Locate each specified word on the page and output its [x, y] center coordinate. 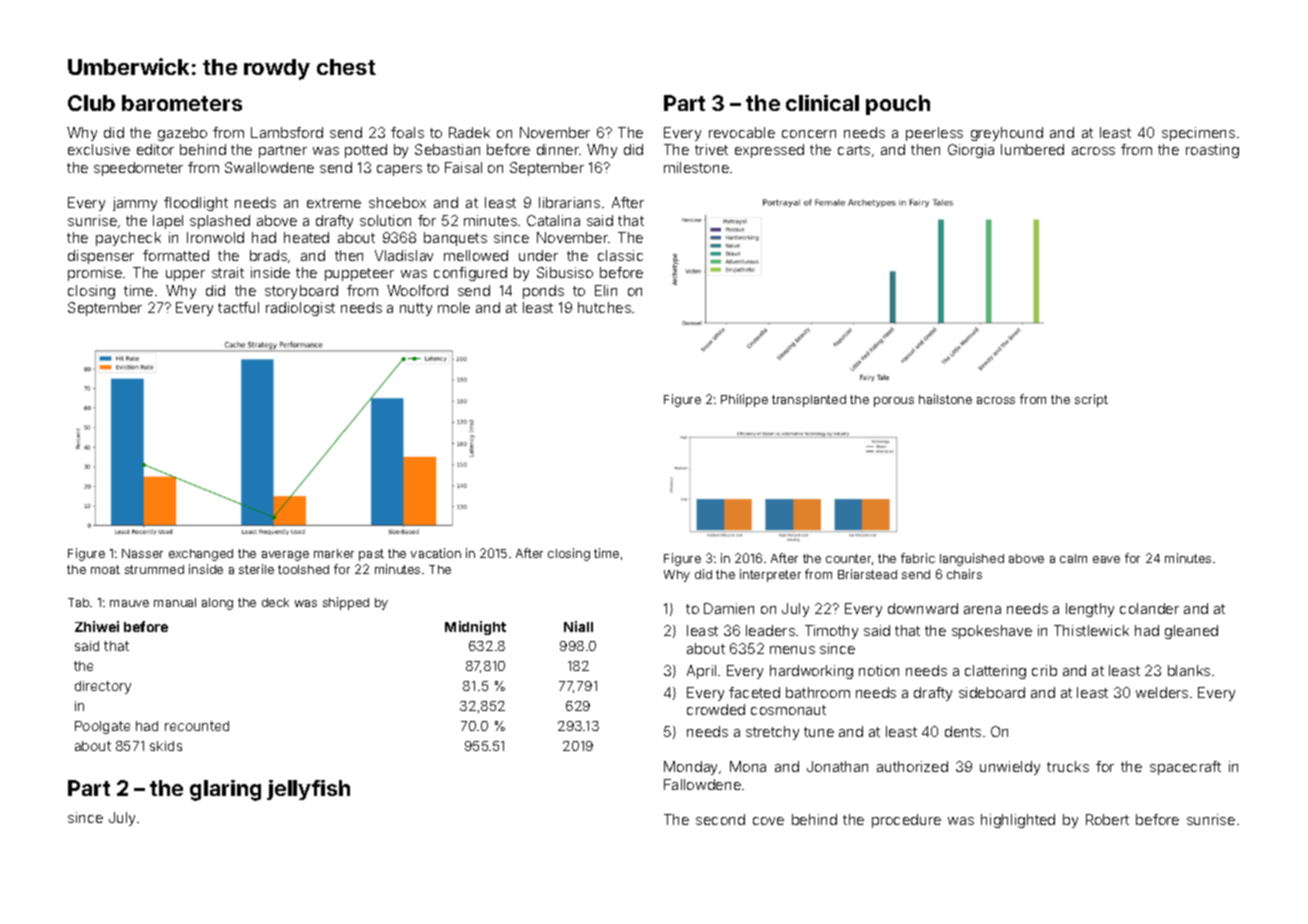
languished [972, 559]
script [1091, 400]
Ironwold [215, 237]
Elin [606, 290]
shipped [346, 603]
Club [91, 103]
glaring [225, 790]
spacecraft [1185, 768]
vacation [436, 553]
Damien [729, 608]
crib [1044, 670]
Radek [469, 132]
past [371, 555]
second [720, 819]
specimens [1198, 134]
